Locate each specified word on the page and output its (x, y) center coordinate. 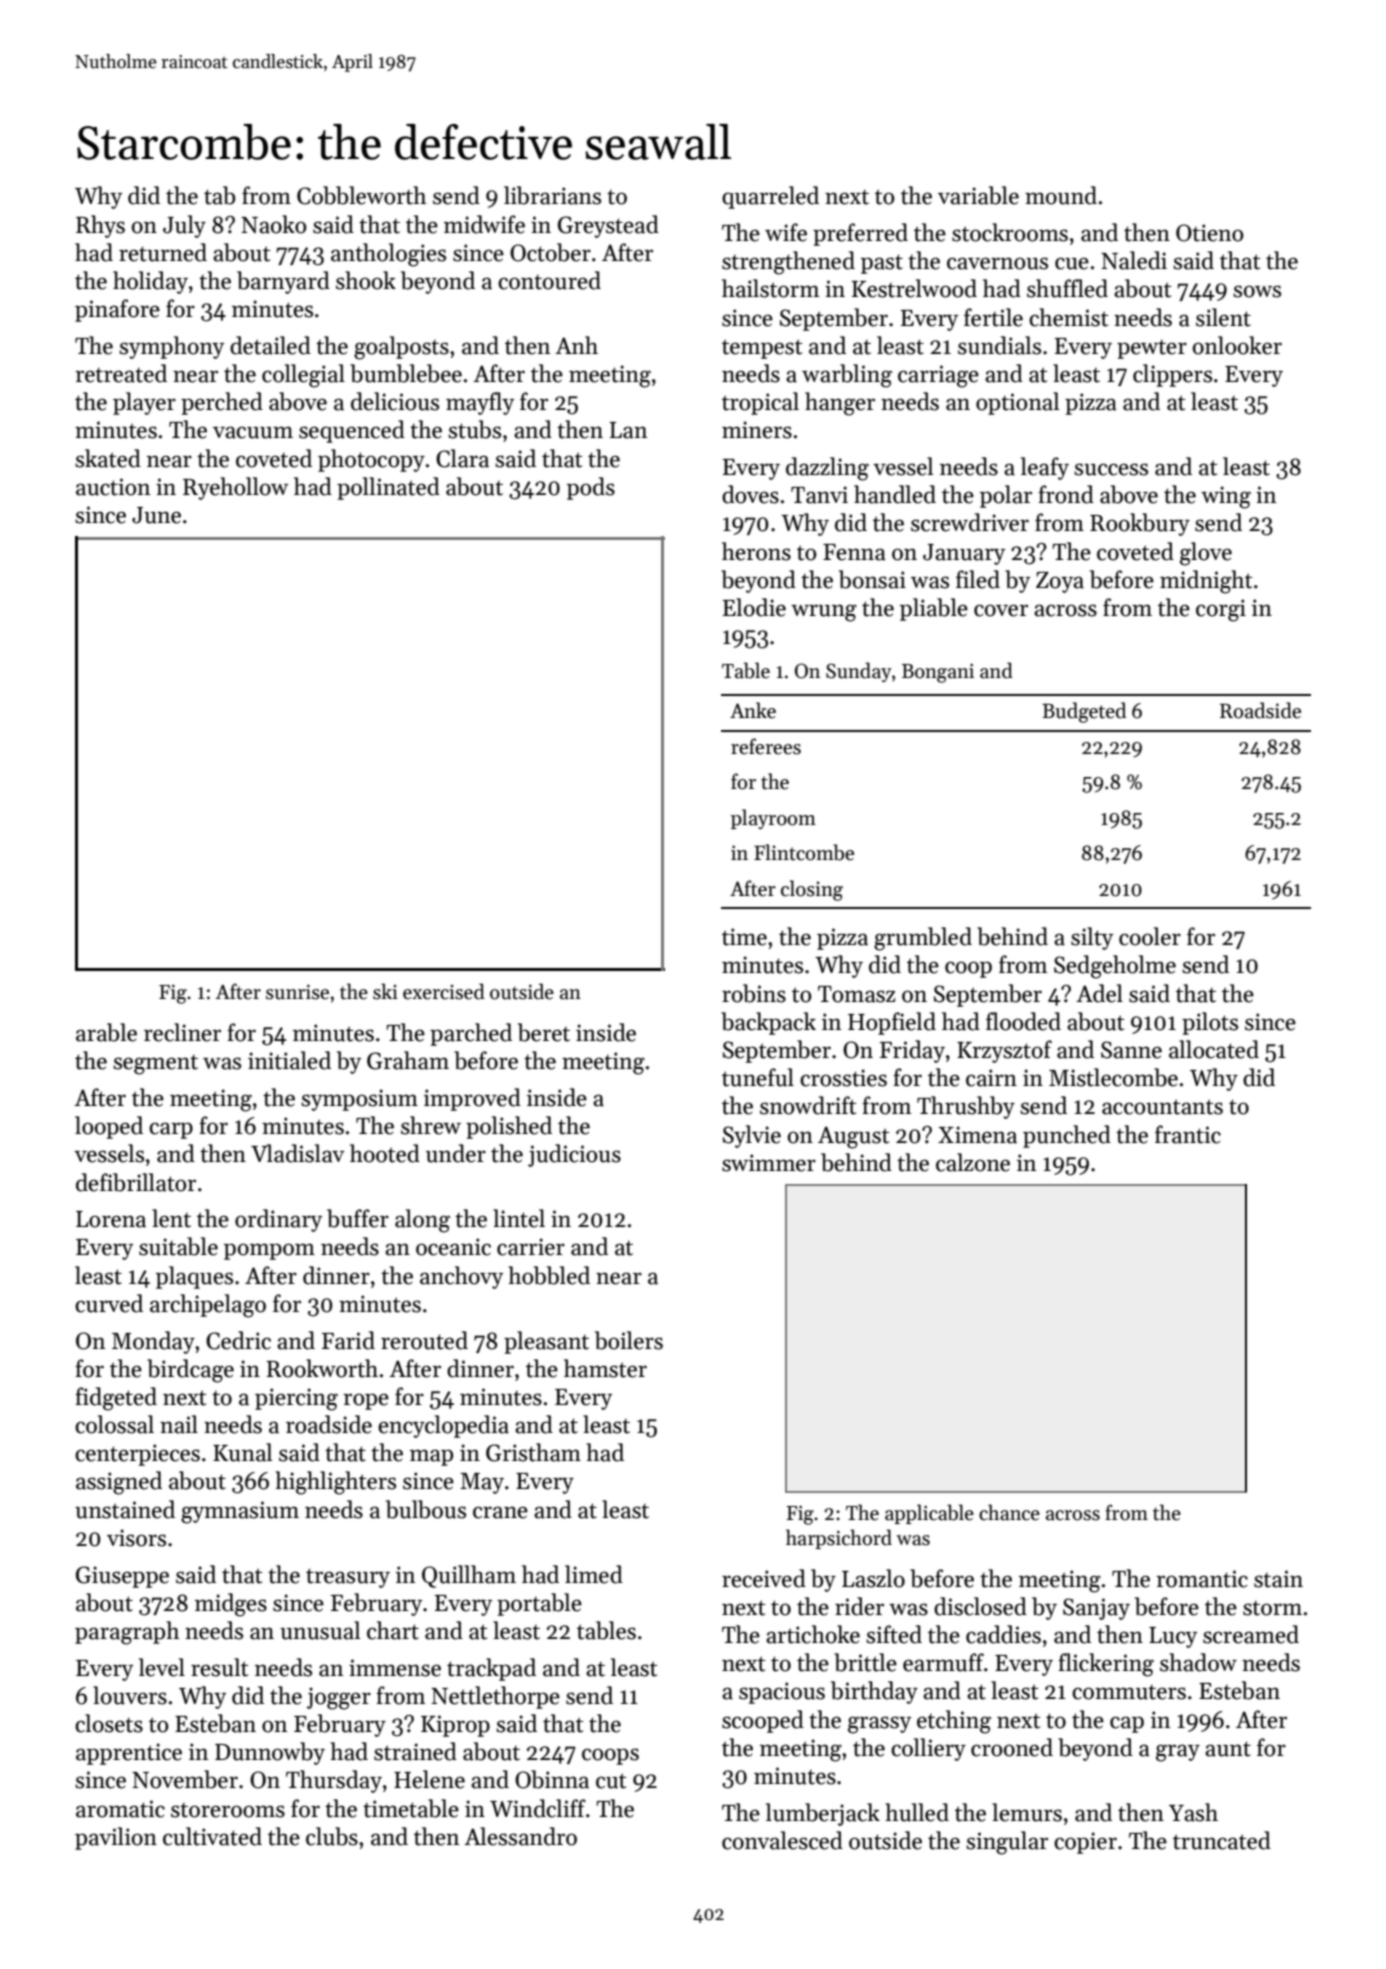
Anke (753, 710)
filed (978, 579)
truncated (1222, 1840)
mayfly (480, 403)
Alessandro (520, 1836)
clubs (332, 1836)
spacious (782, 1693)
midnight (1206, 582)
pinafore (117, 310)
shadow (1198, 1662)
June (156, 515)
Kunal (242, 1452)
